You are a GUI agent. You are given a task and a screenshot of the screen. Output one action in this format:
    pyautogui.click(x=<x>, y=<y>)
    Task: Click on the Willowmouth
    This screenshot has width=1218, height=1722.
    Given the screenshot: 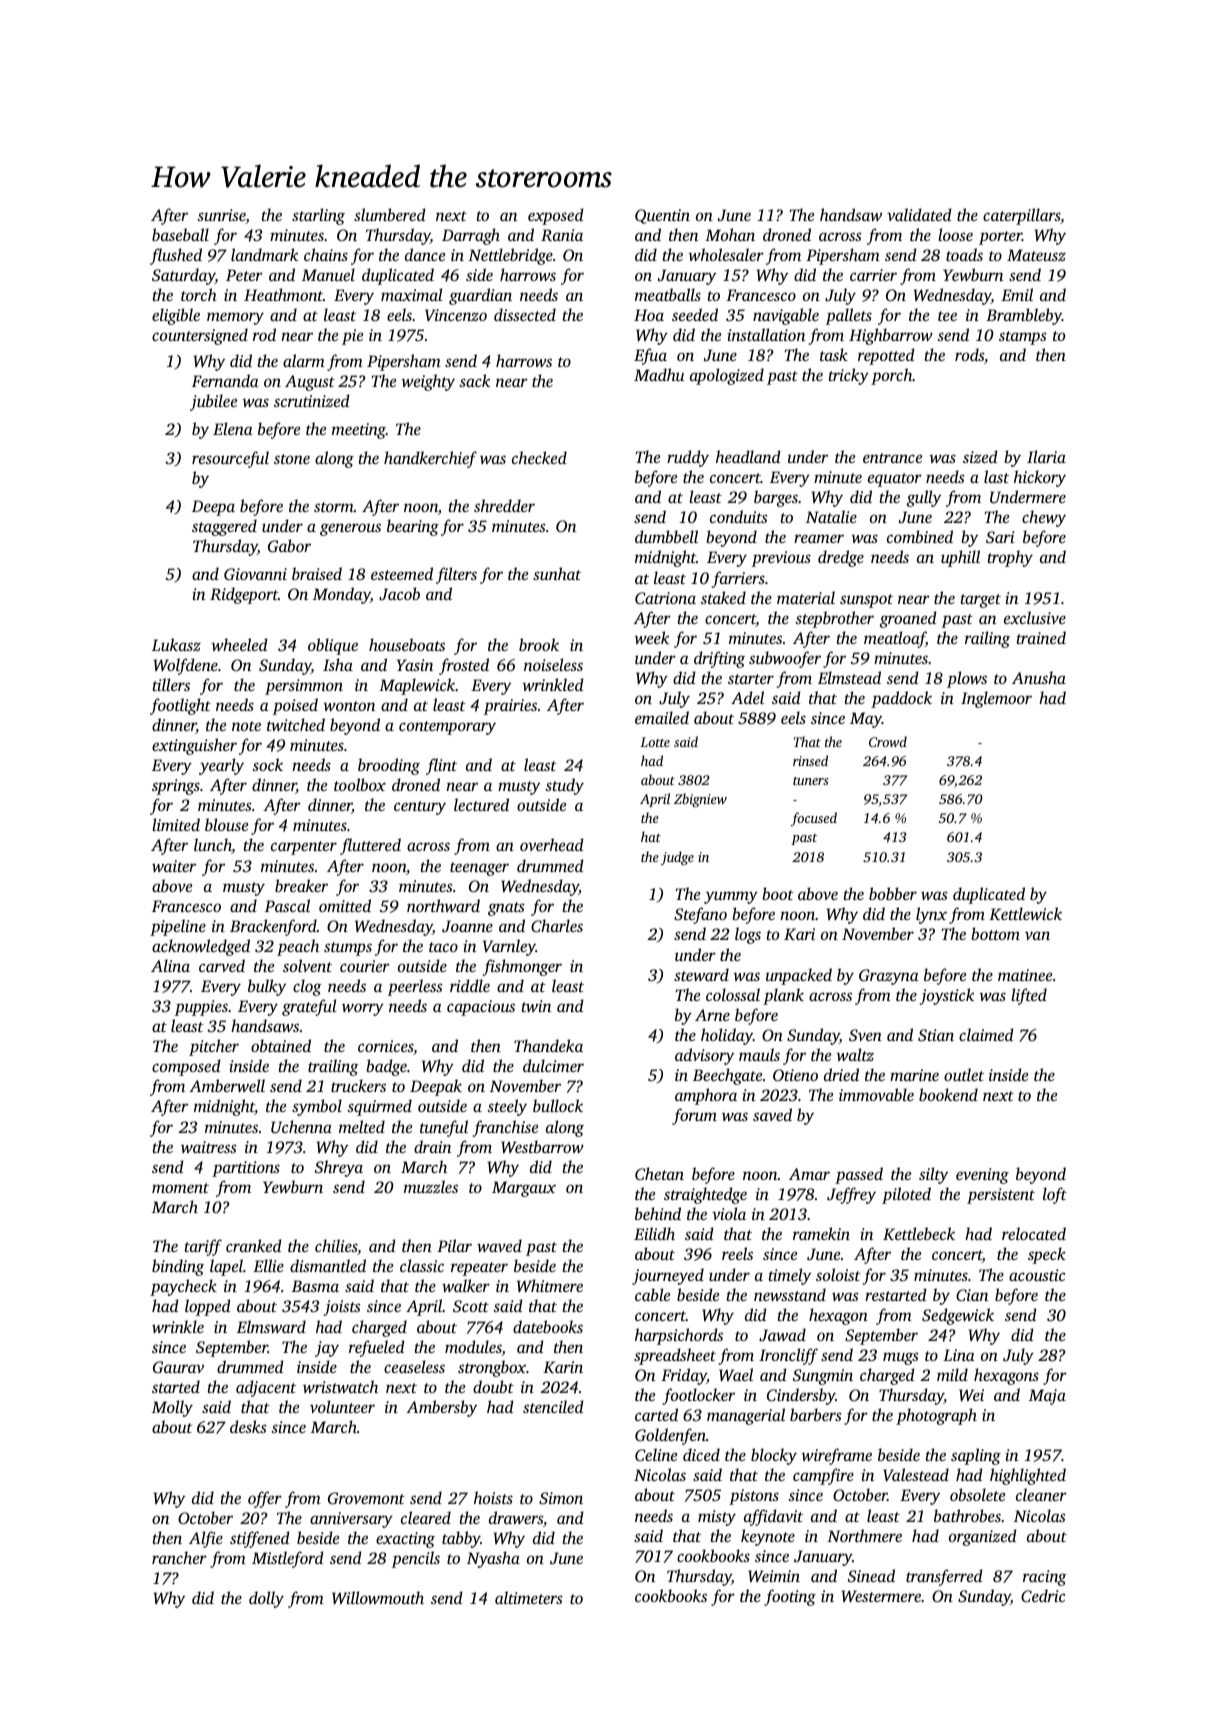 What is the action you would take?
    pyautogui.click(x=378, y=1598)
